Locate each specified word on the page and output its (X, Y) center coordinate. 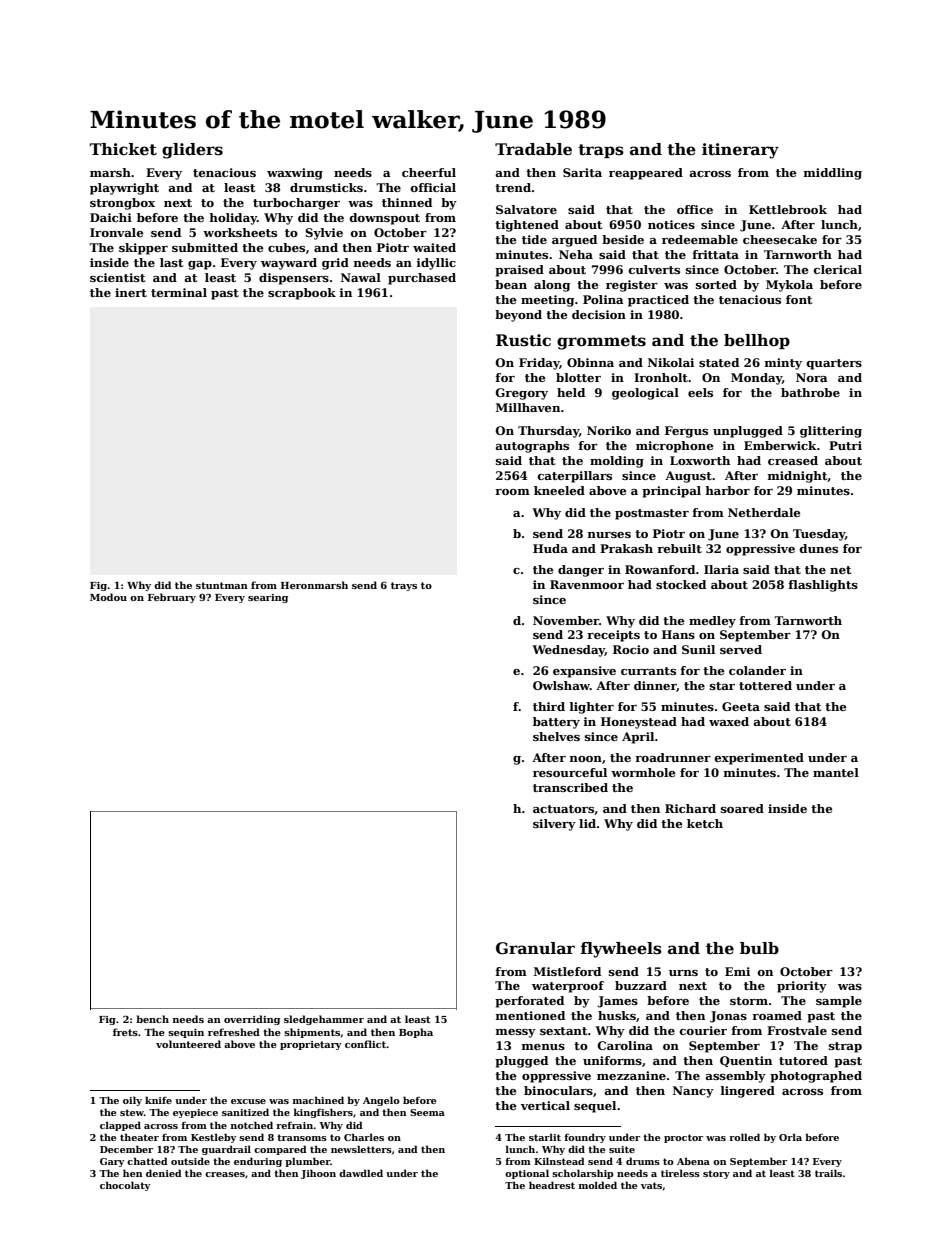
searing (268, 598)
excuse (248, 1101)
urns (683, 973)
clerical (838, 269)
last (171, 262)
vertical (545, 1105)
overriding (252, 1020)
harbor (727, 490)
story (716, 1174)
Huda (550, 548)
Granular (535, 948)
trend (513, 187)
